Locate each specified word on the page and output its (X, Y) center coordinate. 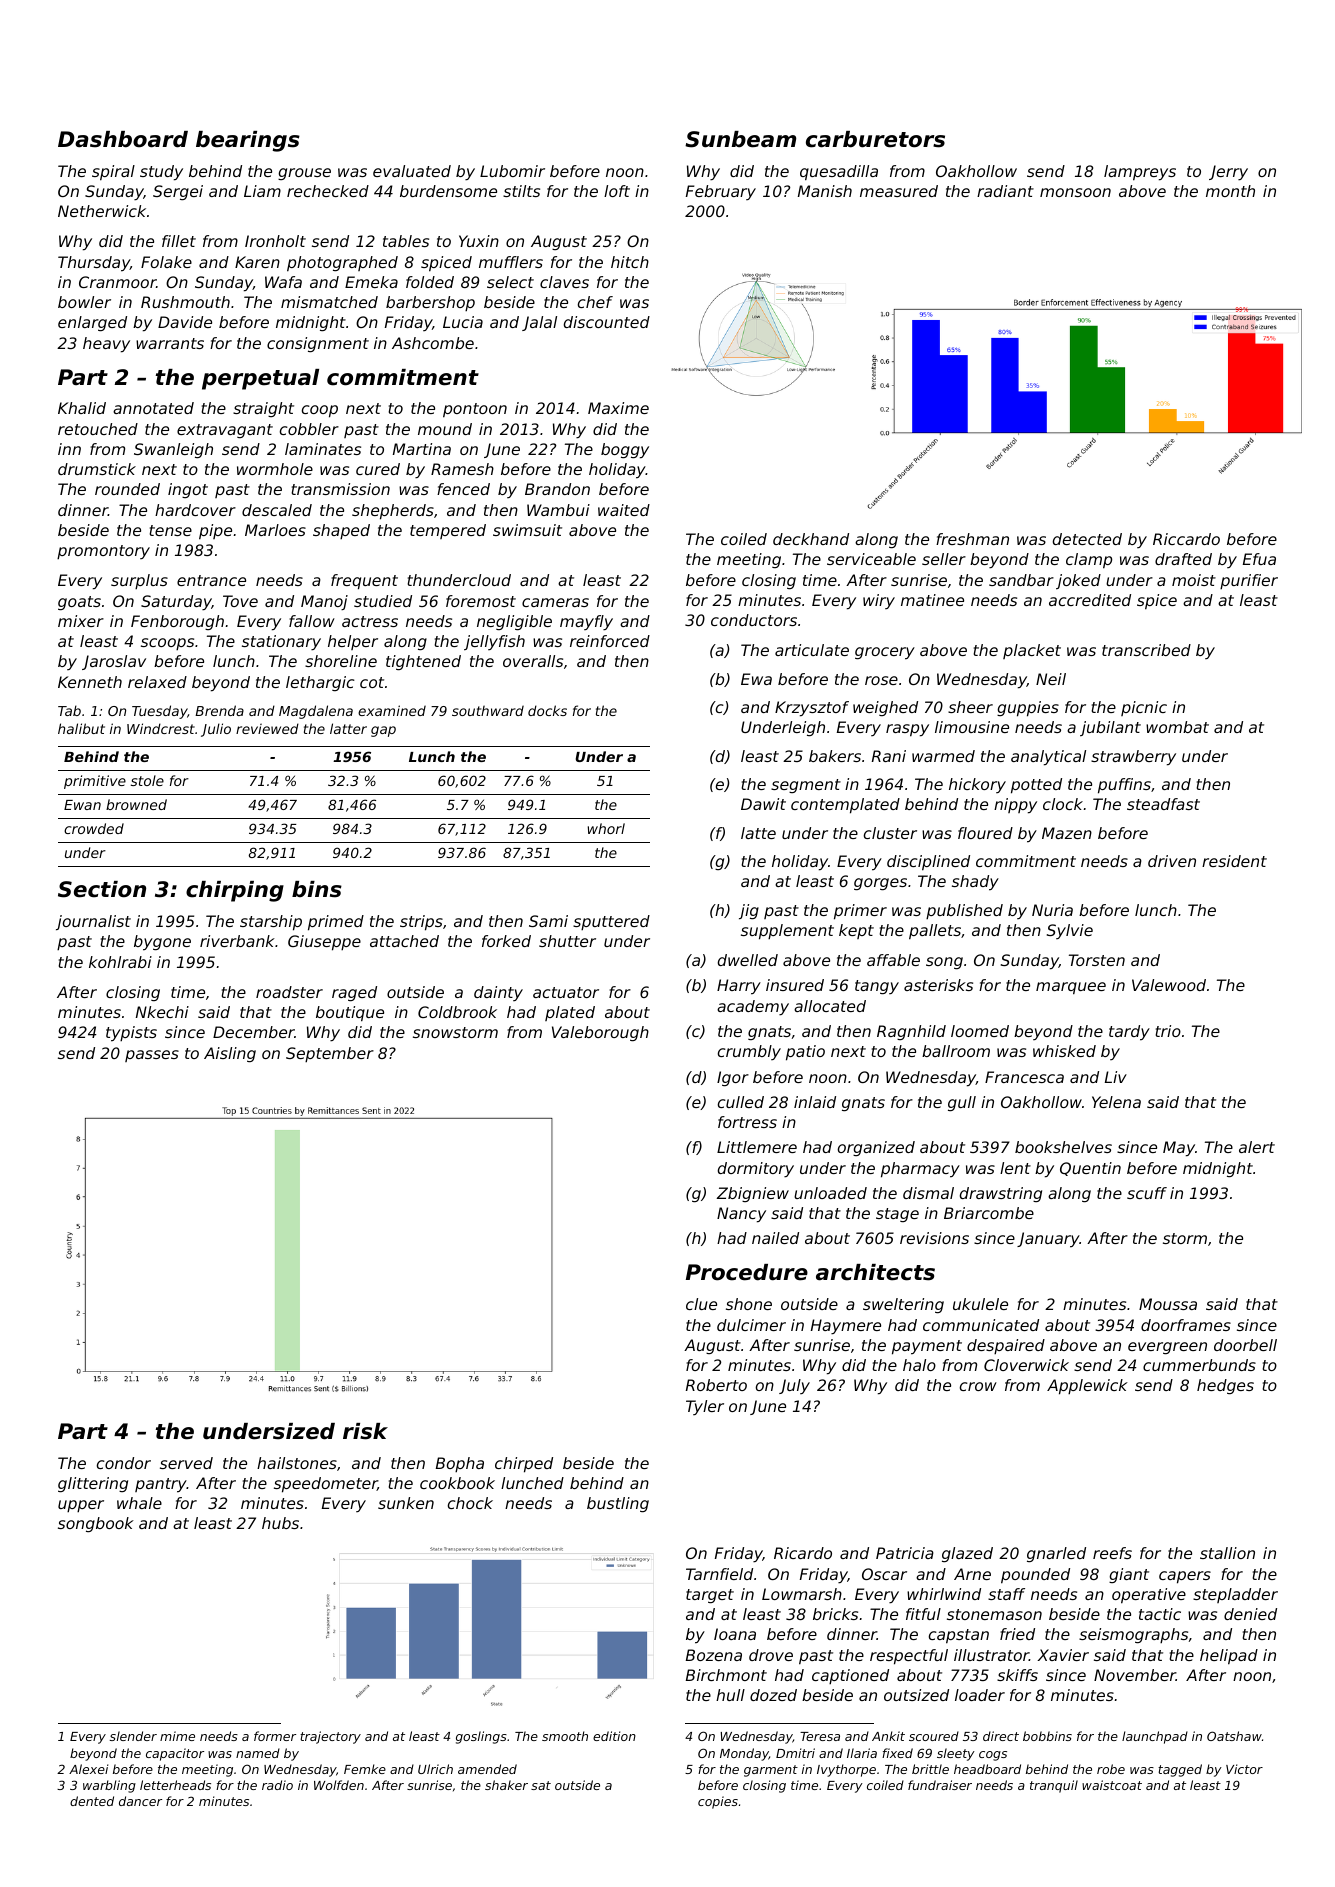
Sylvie (1070, 931)
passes (152, 1056)
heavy (106, 345)
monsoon (1075, 192)
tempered (448, 531)
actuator (566, 992)
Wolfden (339, 1785)
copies (718, 1802)
